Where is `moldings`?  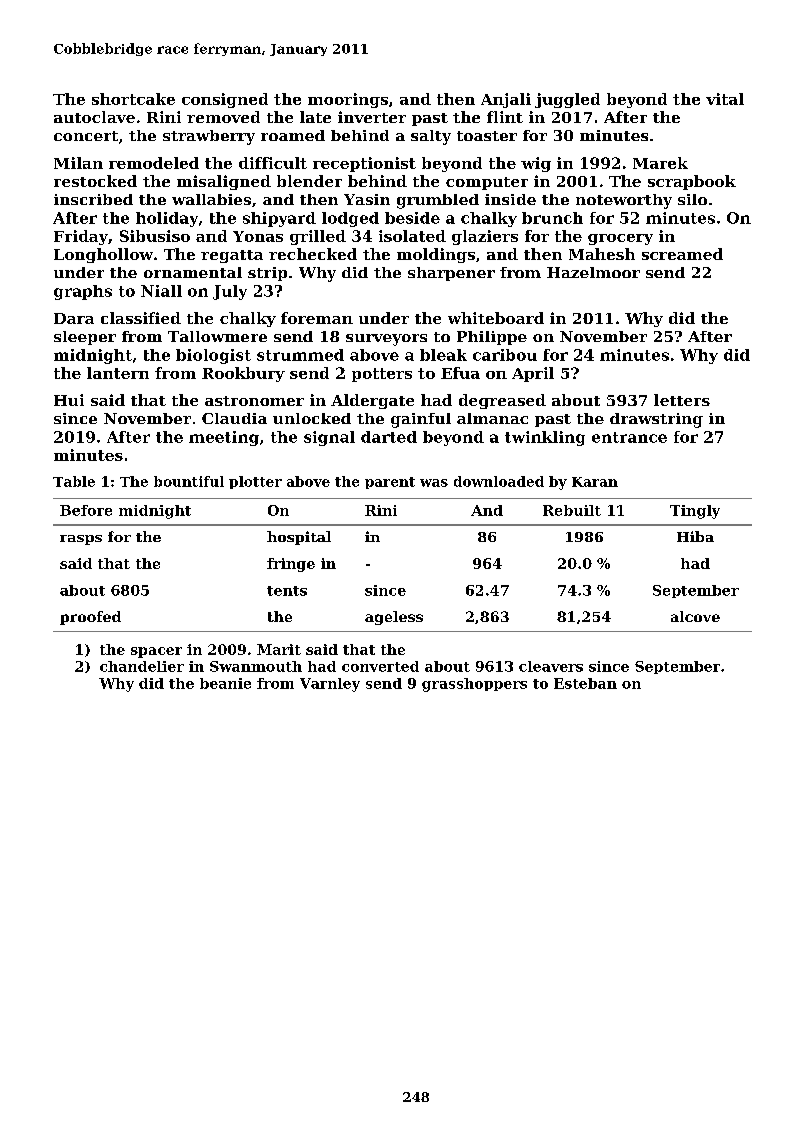 moldings is located at coordinates (436, 255).
